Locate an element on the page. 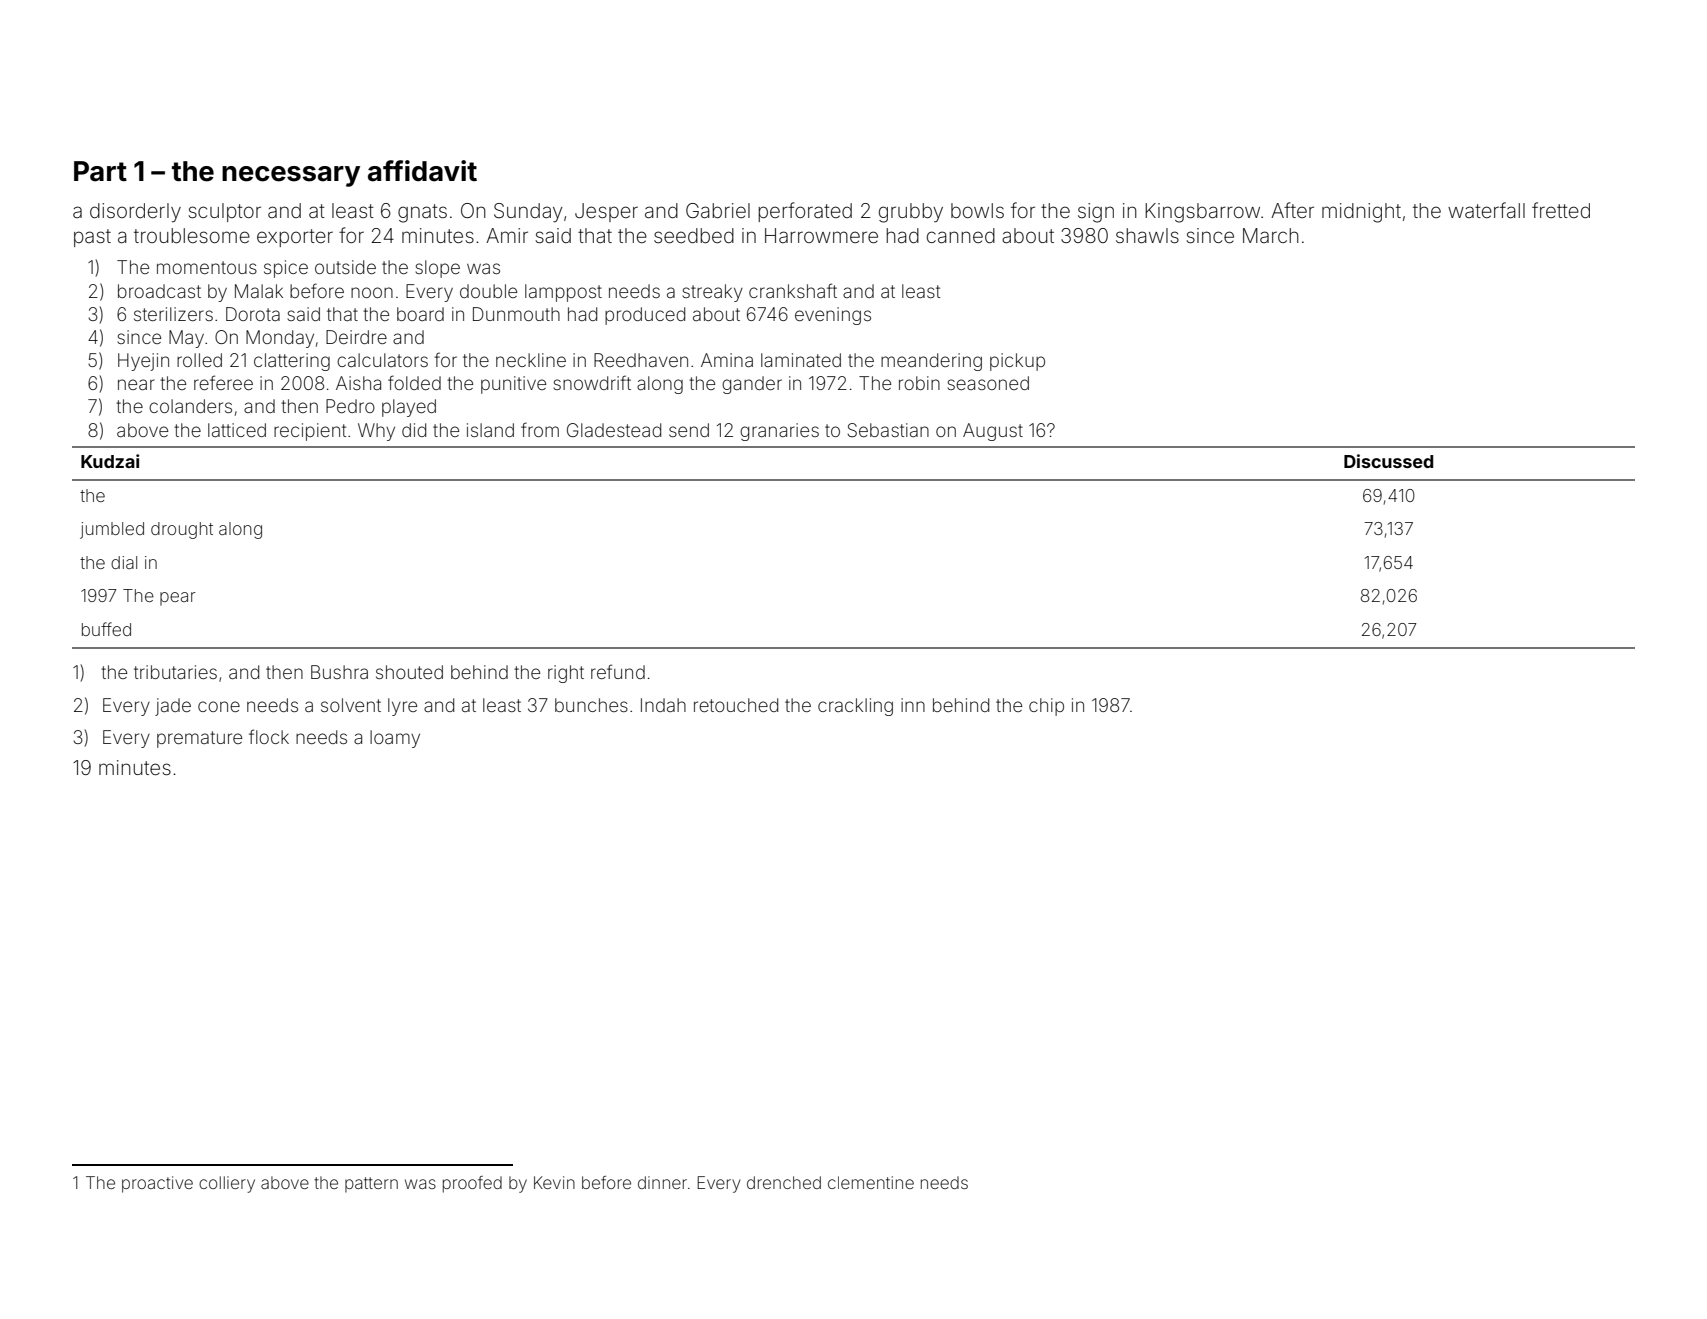 The height and width of the image is (1319, 1707). dinner is located at coordinates (662, 1182).
